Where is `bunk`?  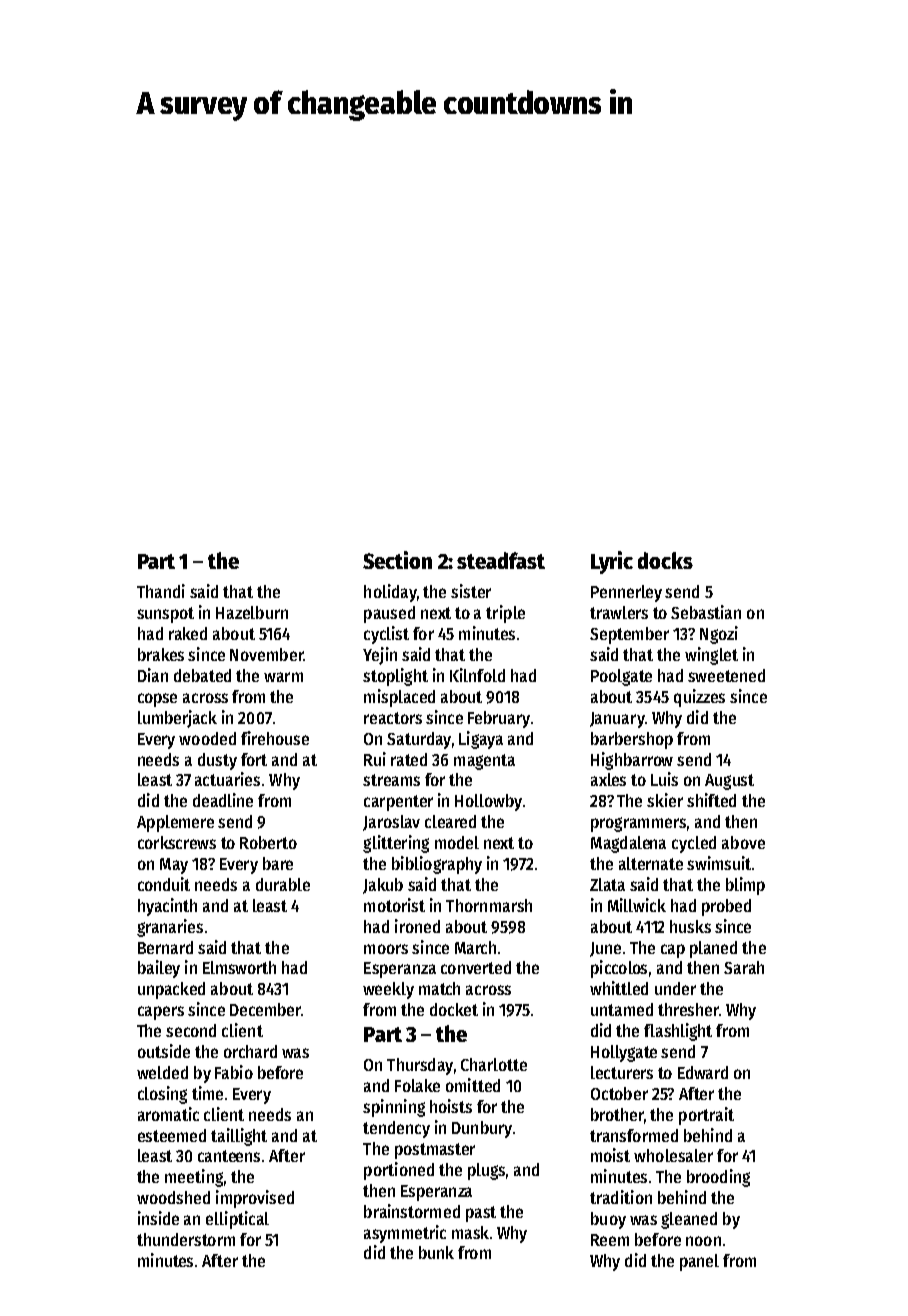
bunk is located at coordinates (436, 1252).
